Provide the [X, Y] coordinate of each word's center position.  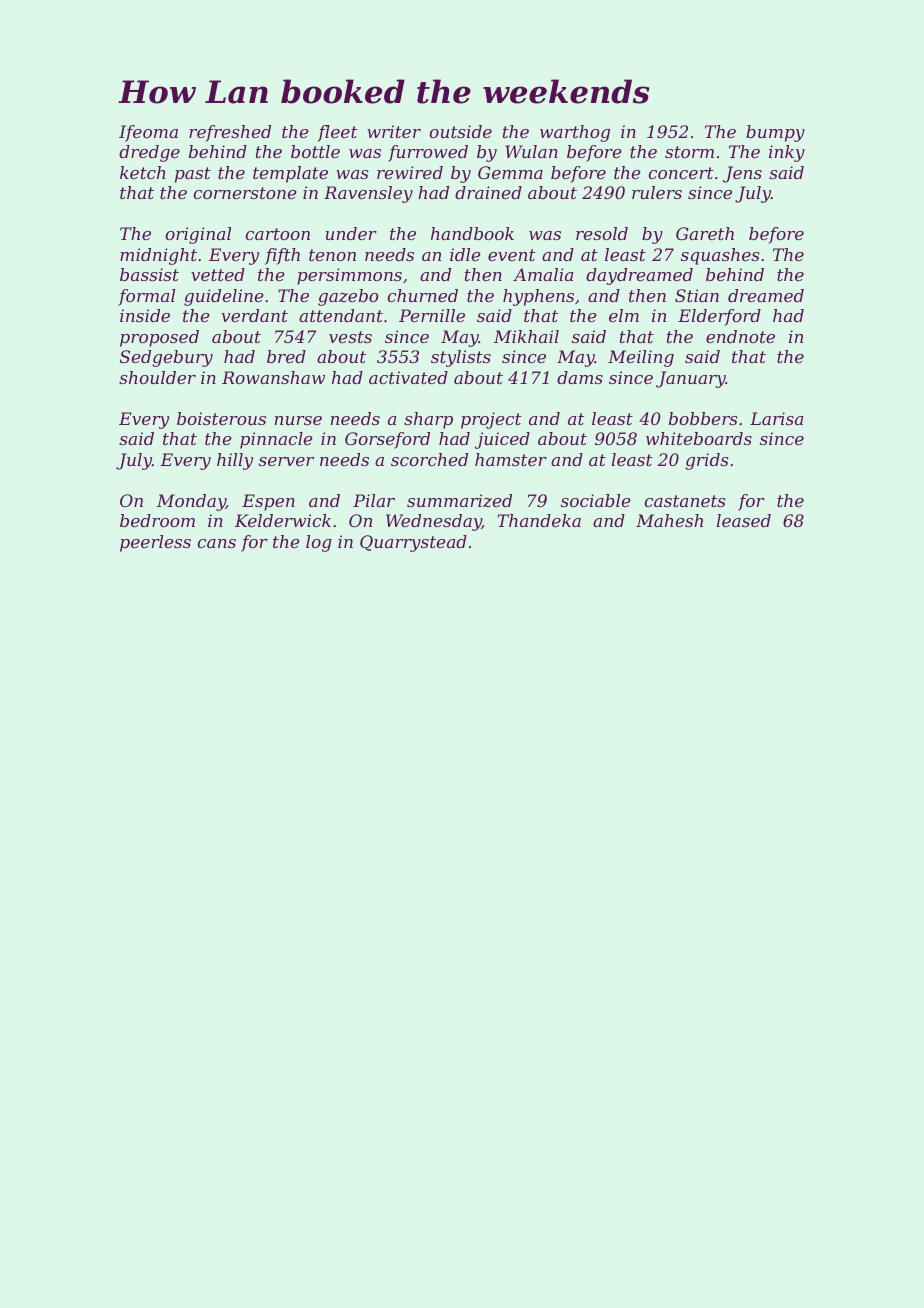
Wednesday [434, 522]
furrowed [428, 153]
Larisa [776, 418]
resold [602, 233]
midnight [158, 256]
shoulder [157, 377]
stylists [461, 358]
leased [744, 520]
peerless [155, 543]
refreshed [230, 133]
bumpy [775, 133]
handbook [472, 233]
